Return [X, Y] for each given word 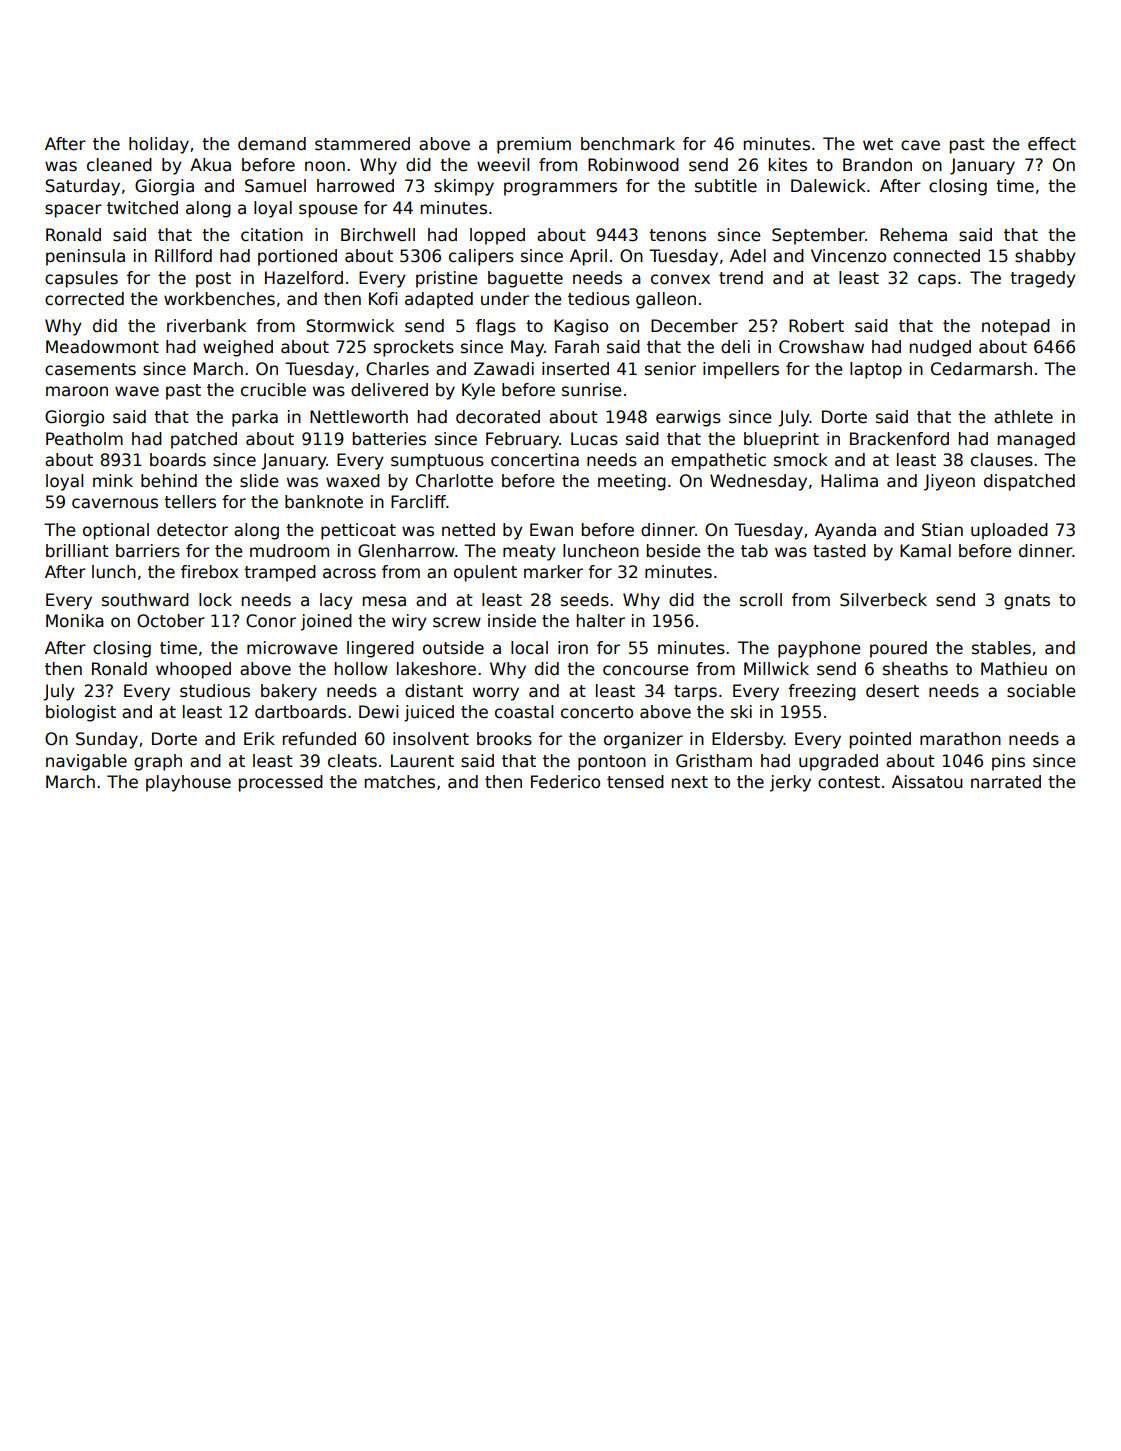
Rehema [913, 235]
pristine [446, 279]
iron [573, 648]
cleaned [119, 165]
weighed [238, 348]
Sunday [107, 740]
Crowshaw [821, 347]
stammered [362, 144]
